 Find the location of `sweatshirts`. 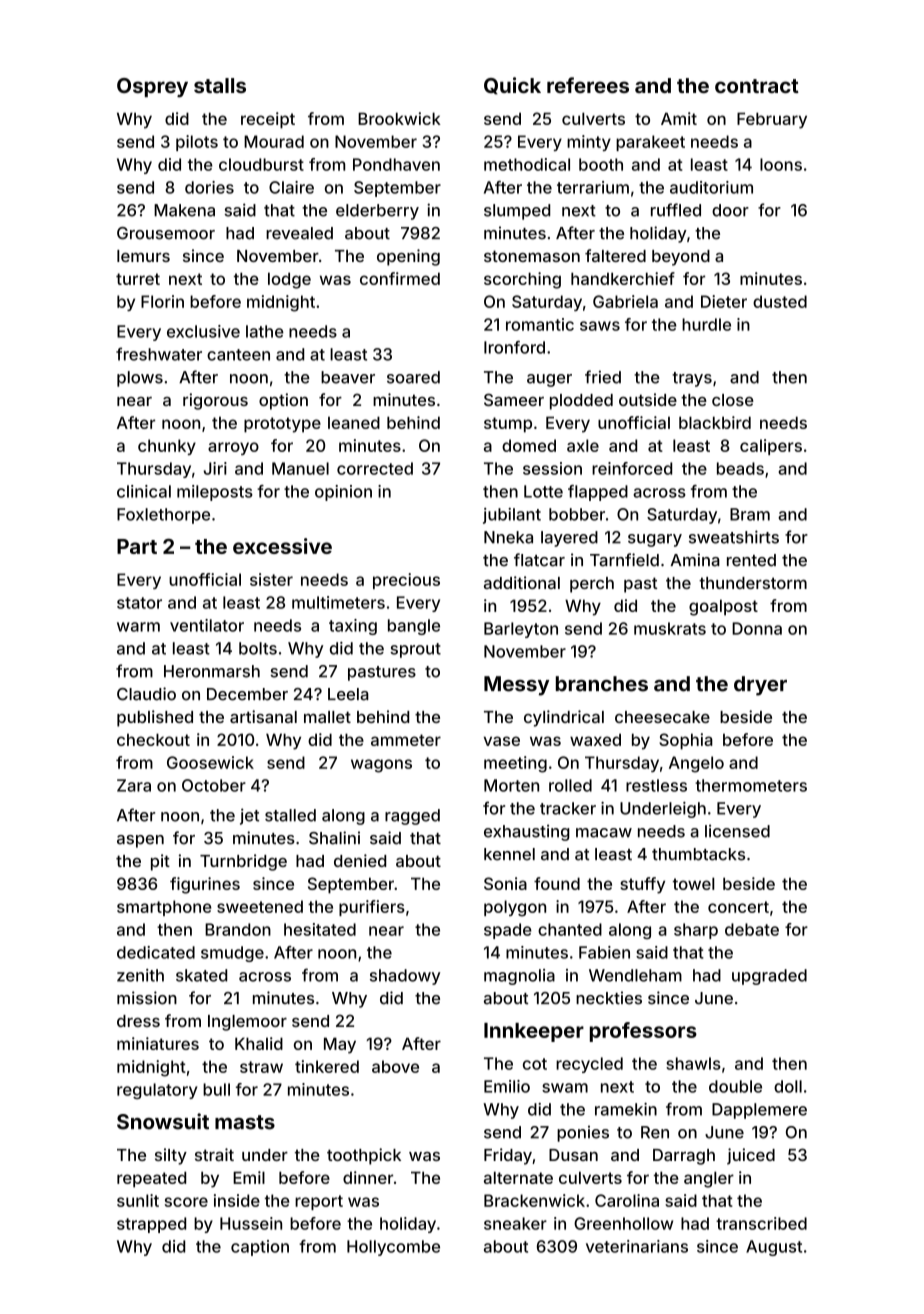

sweatshirts is located at coordinates (734, 537).
